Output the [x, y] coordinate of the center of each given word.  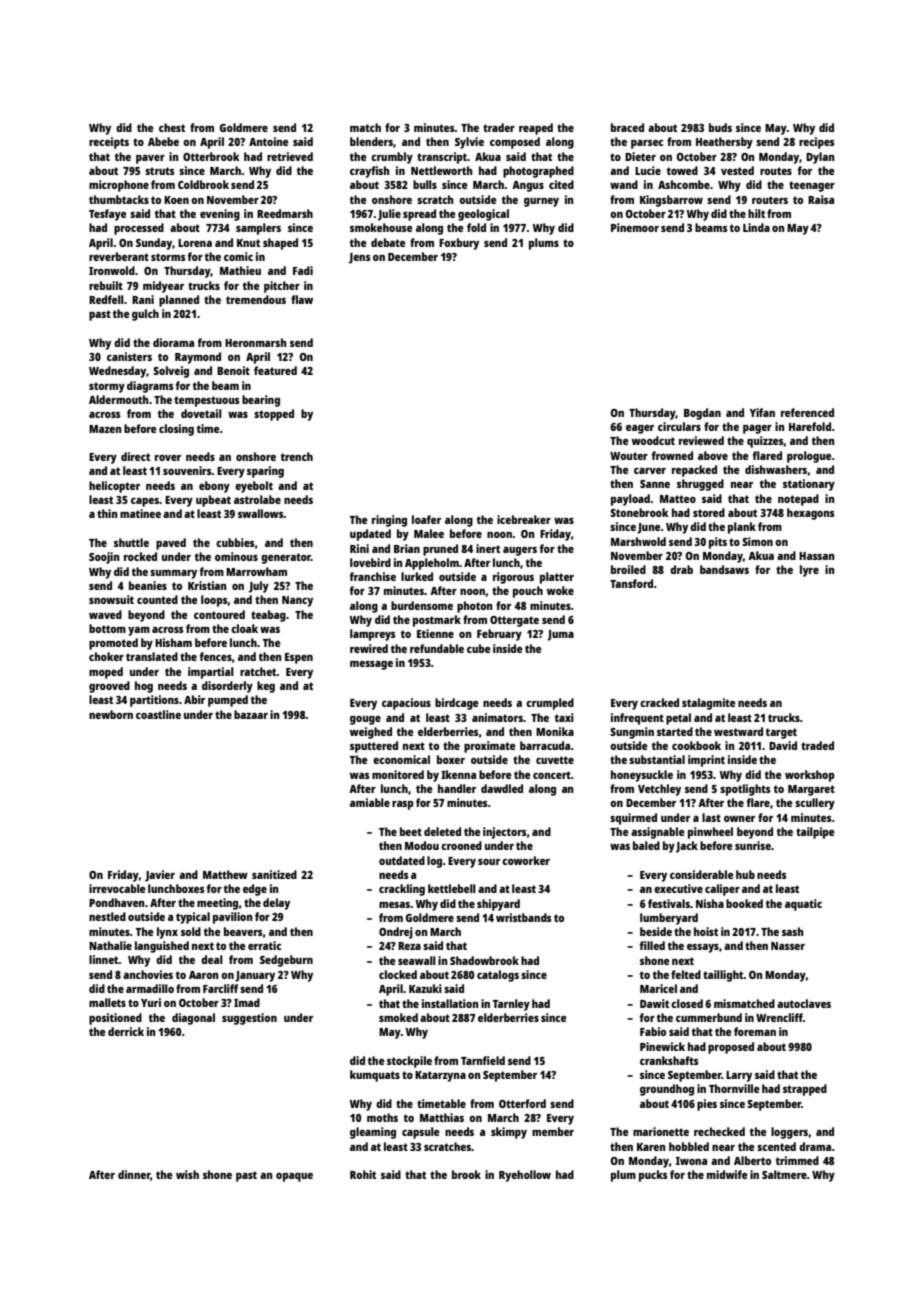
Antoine [269, 141]
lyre [809, 571]
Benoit [233, 370]
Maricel [658, 988]
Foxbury [459, 244]
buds [720, 127]
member [553, 1131]
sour [489, 862]
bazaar [251, 714]
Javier [160, 876]
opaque [294, 1177]
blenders [371, 141]
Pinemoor [635, 227]
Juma [560, 635]
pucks [653, 1176]
